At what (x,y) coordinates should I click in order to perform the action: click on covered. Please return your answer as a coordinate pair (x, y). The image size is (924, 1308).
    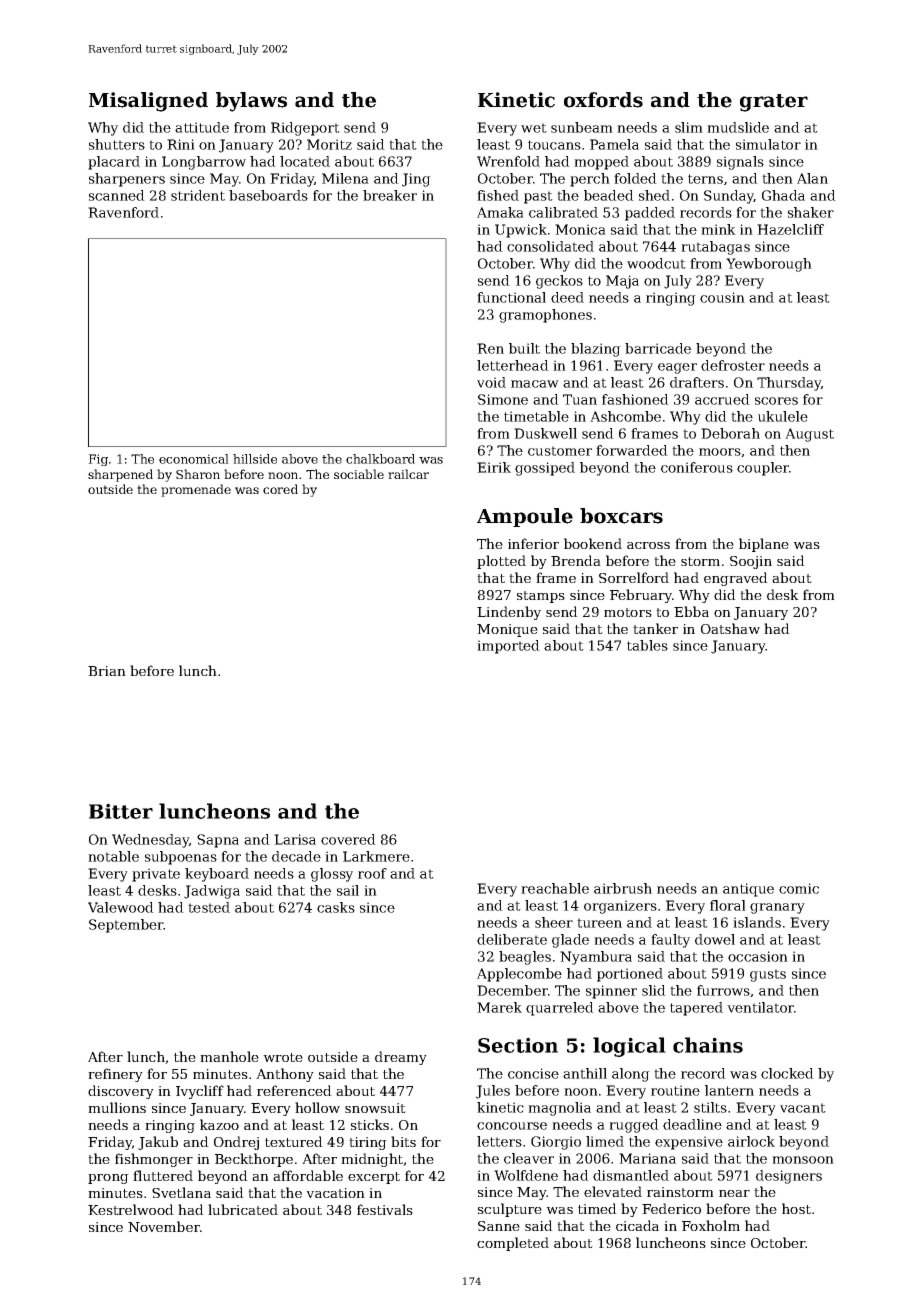
    Looking at the image, I should click on (348, 839).
